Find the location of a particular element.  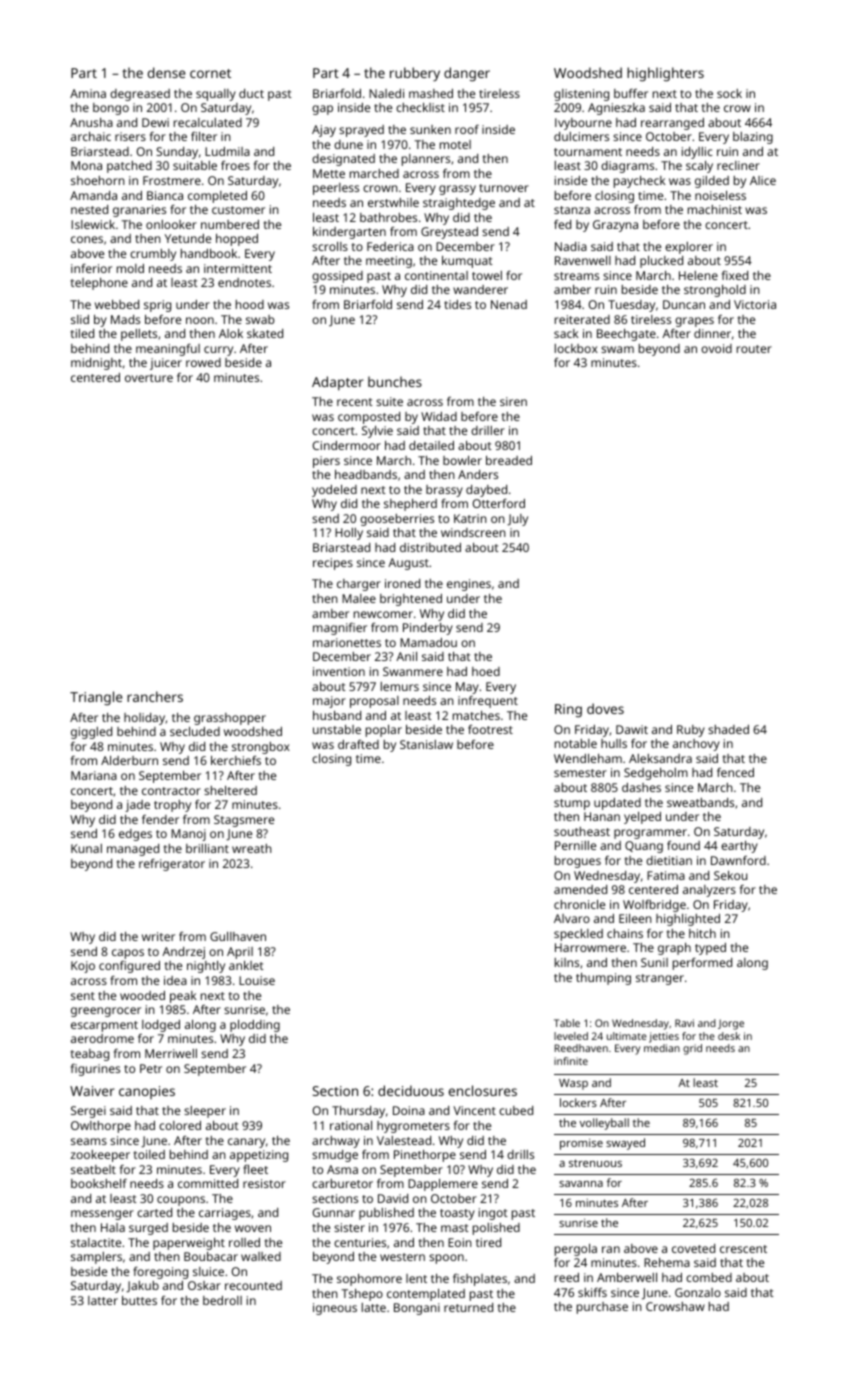

Ludmila is located at coordinates (227, 151).
